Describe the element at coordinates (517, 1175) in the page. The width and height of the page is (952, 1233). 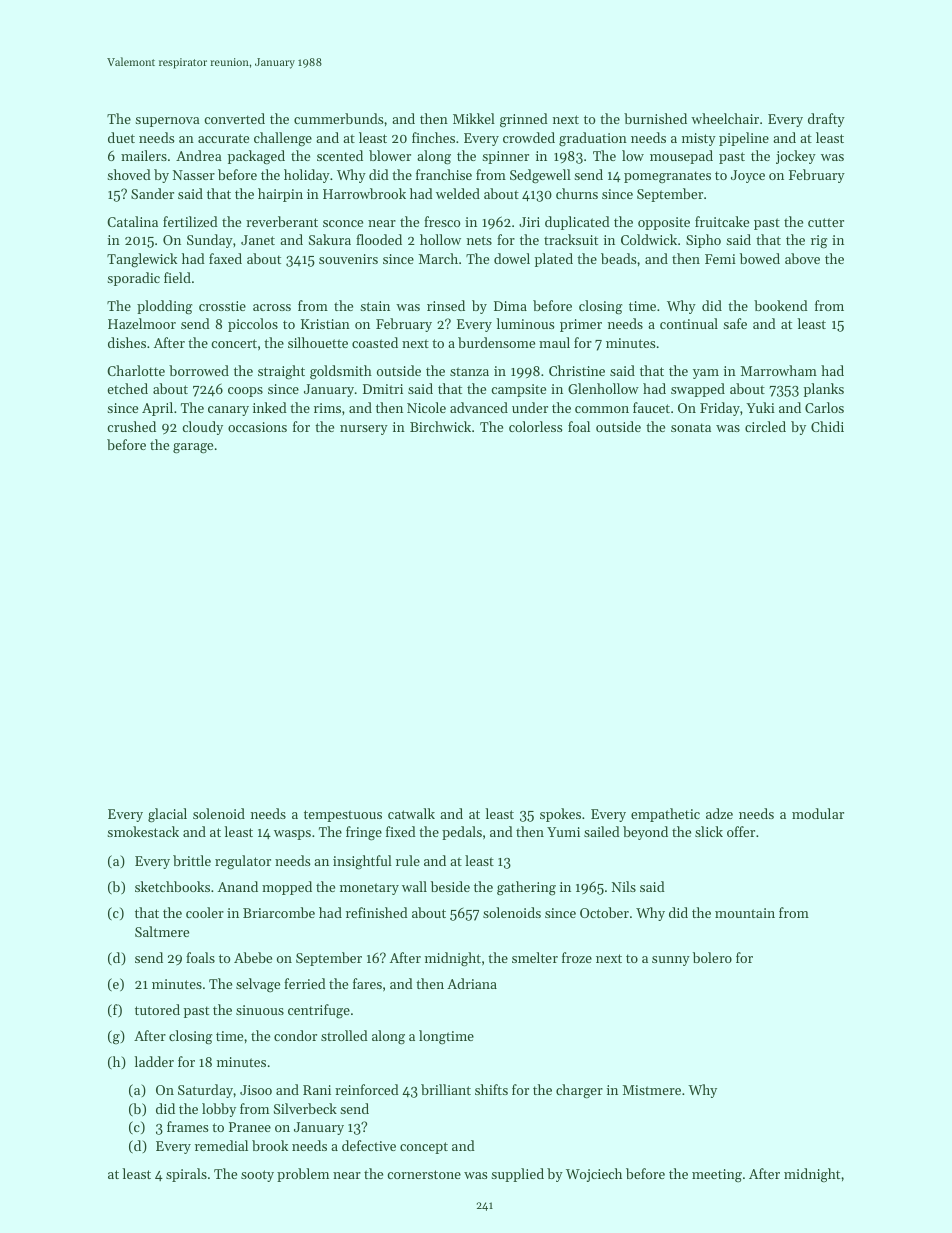
I see `supplied` at that location.
